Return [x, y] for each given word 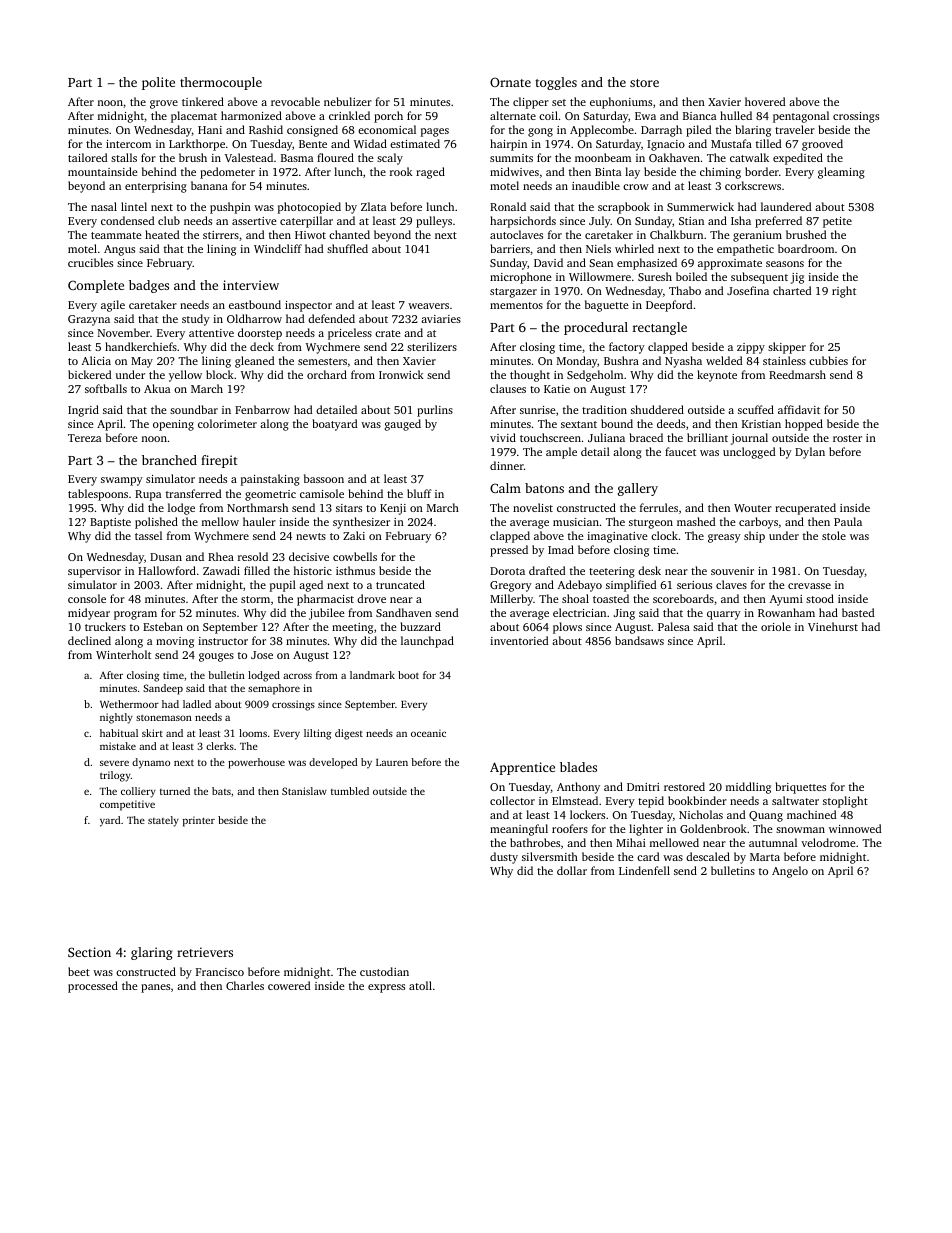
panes [155, 988]
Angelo [790, 872]
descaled [708, 856]
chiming [720, 173]
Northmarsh [257, 507]
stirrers [221, 235]
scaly [390, 159]
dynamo [151, 763]
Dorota [507, 571]
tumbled [350, 791]
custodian [384, 971]
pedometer [227, 173]
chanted [349, 234]
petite [837, 222]
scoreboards [683, 598]
